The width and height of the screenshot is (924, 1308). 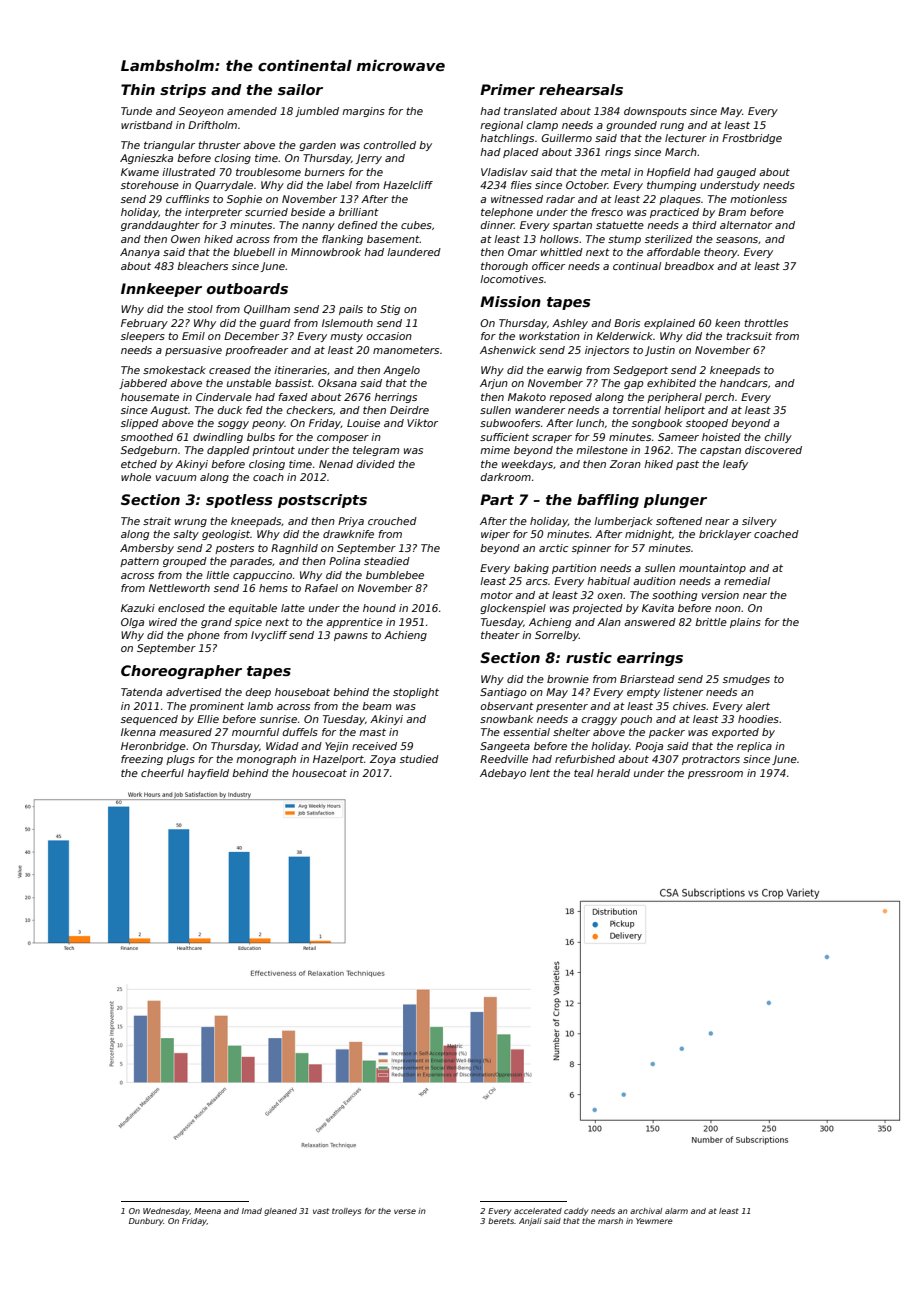 I want to click on housecoat, so click(x=319, y=773).
